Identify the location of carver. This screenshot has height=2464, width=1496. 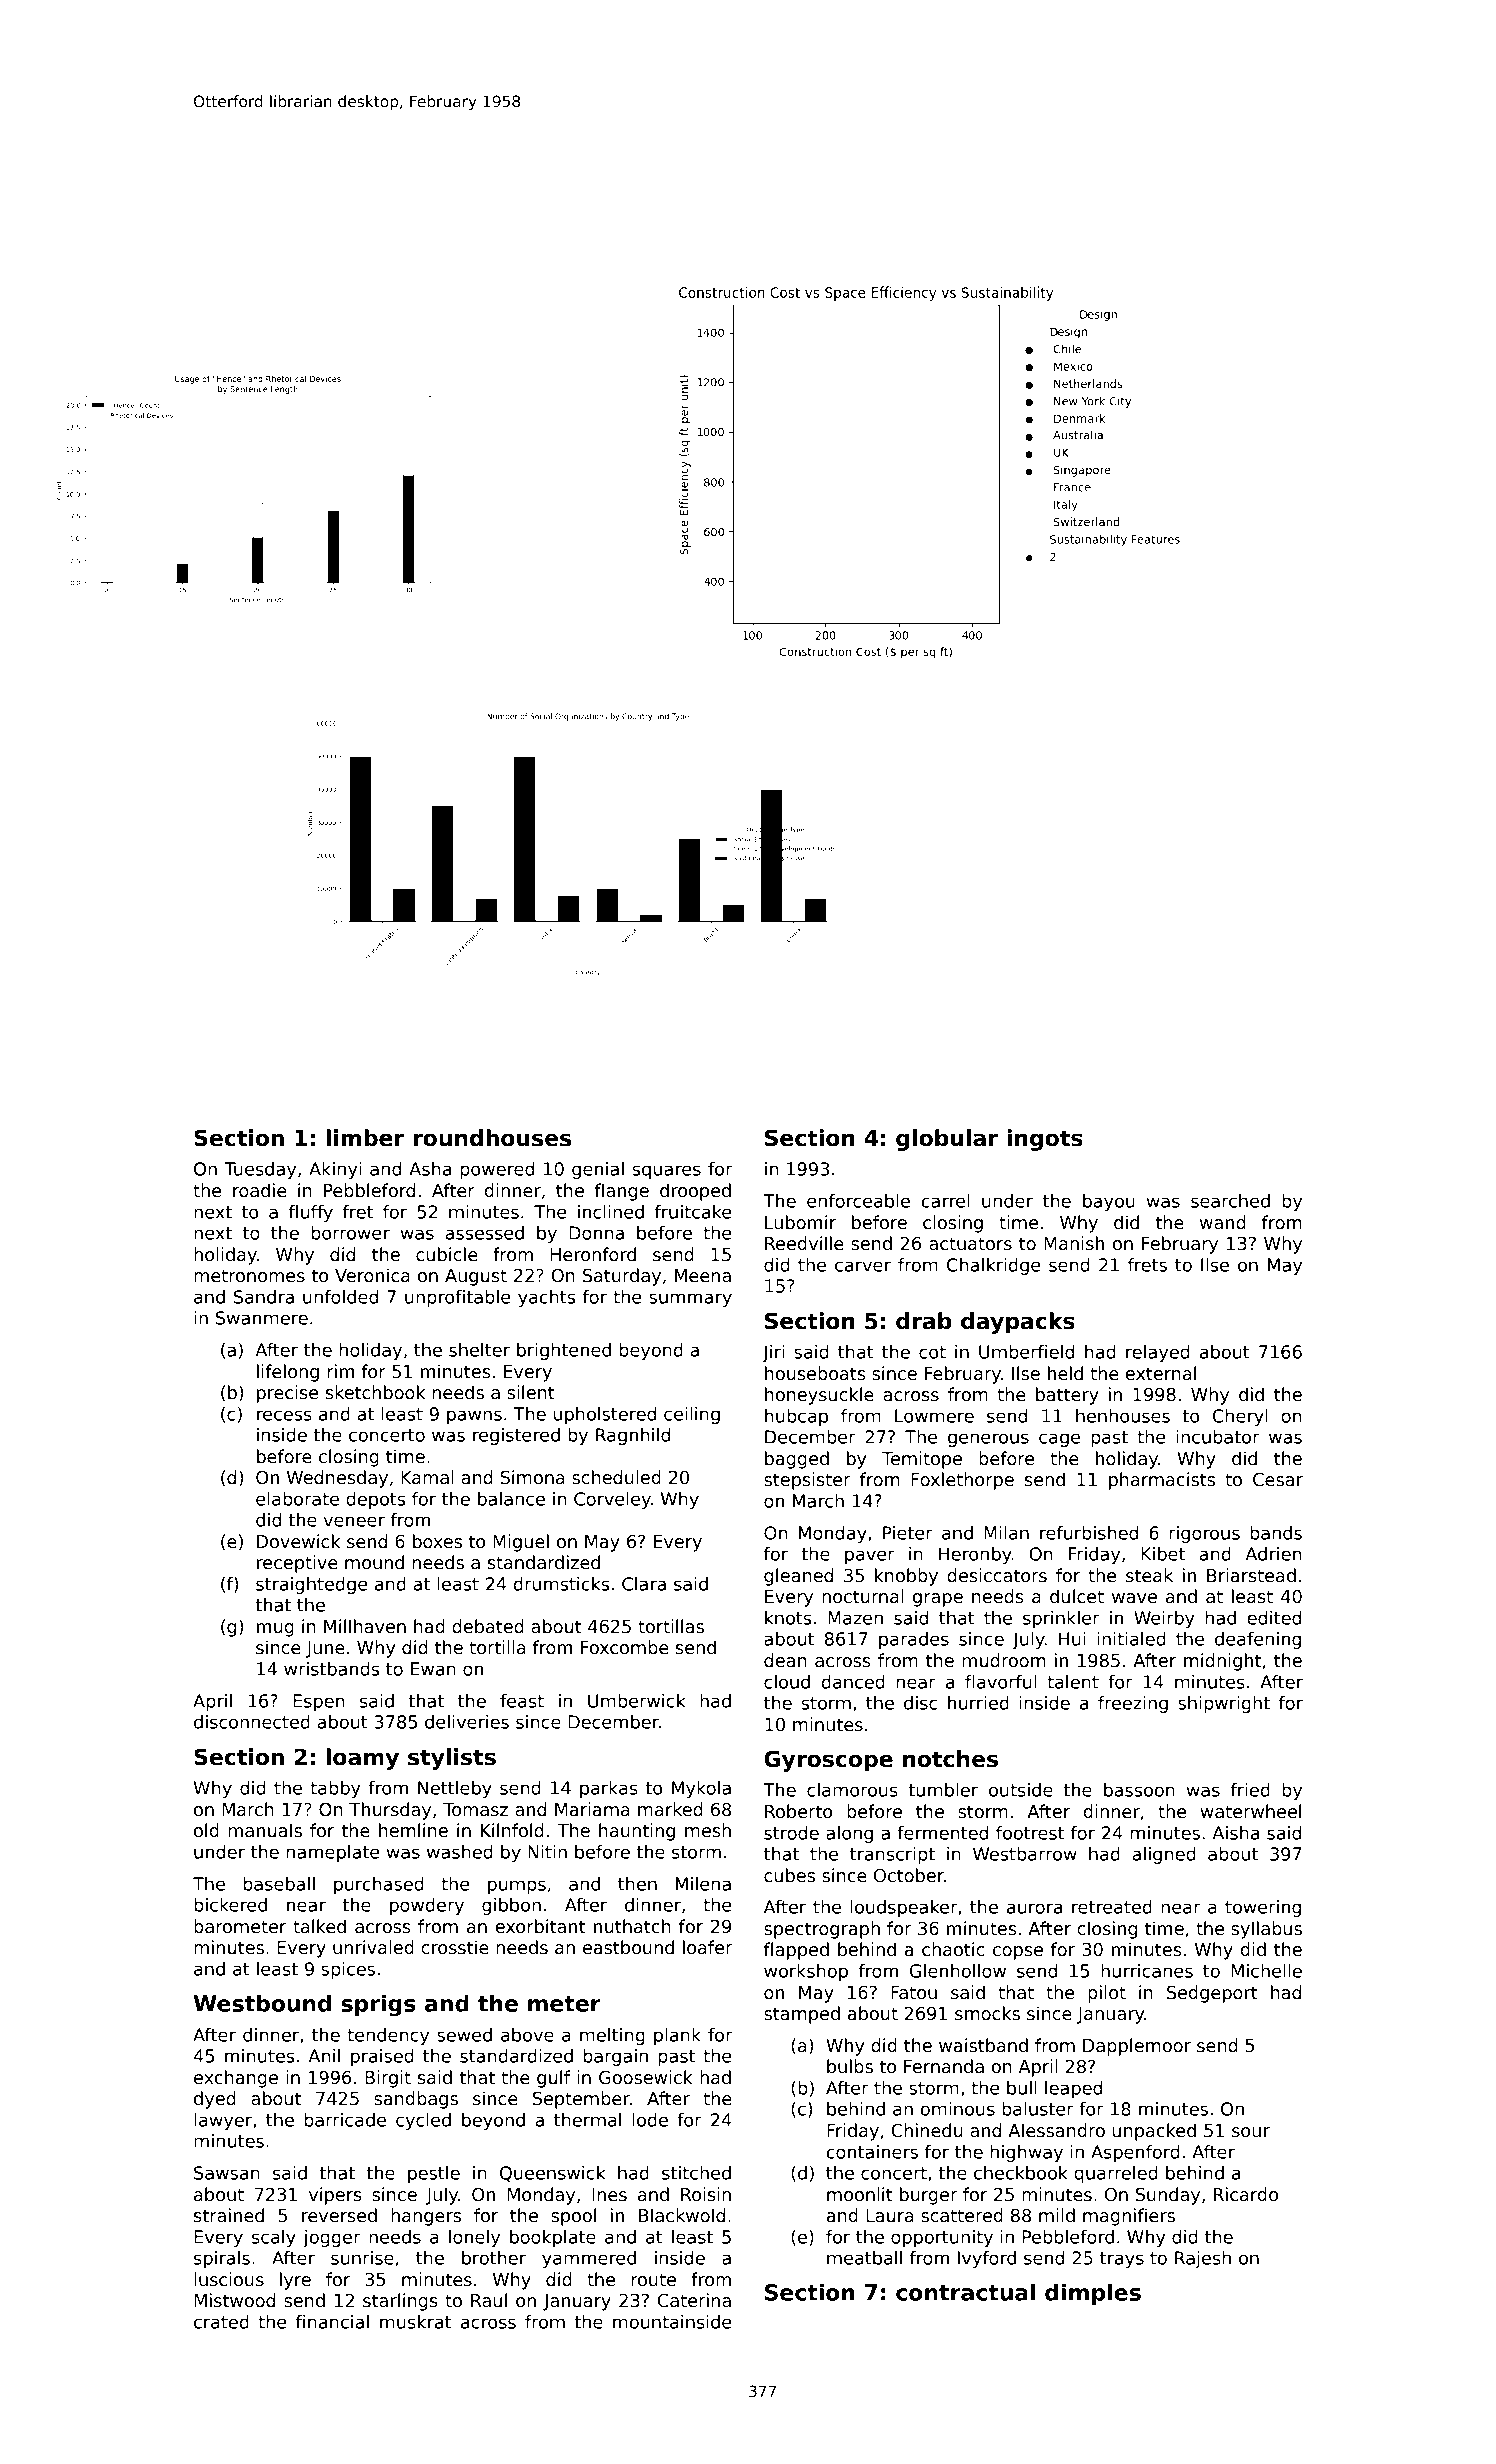
(863, 1266).
